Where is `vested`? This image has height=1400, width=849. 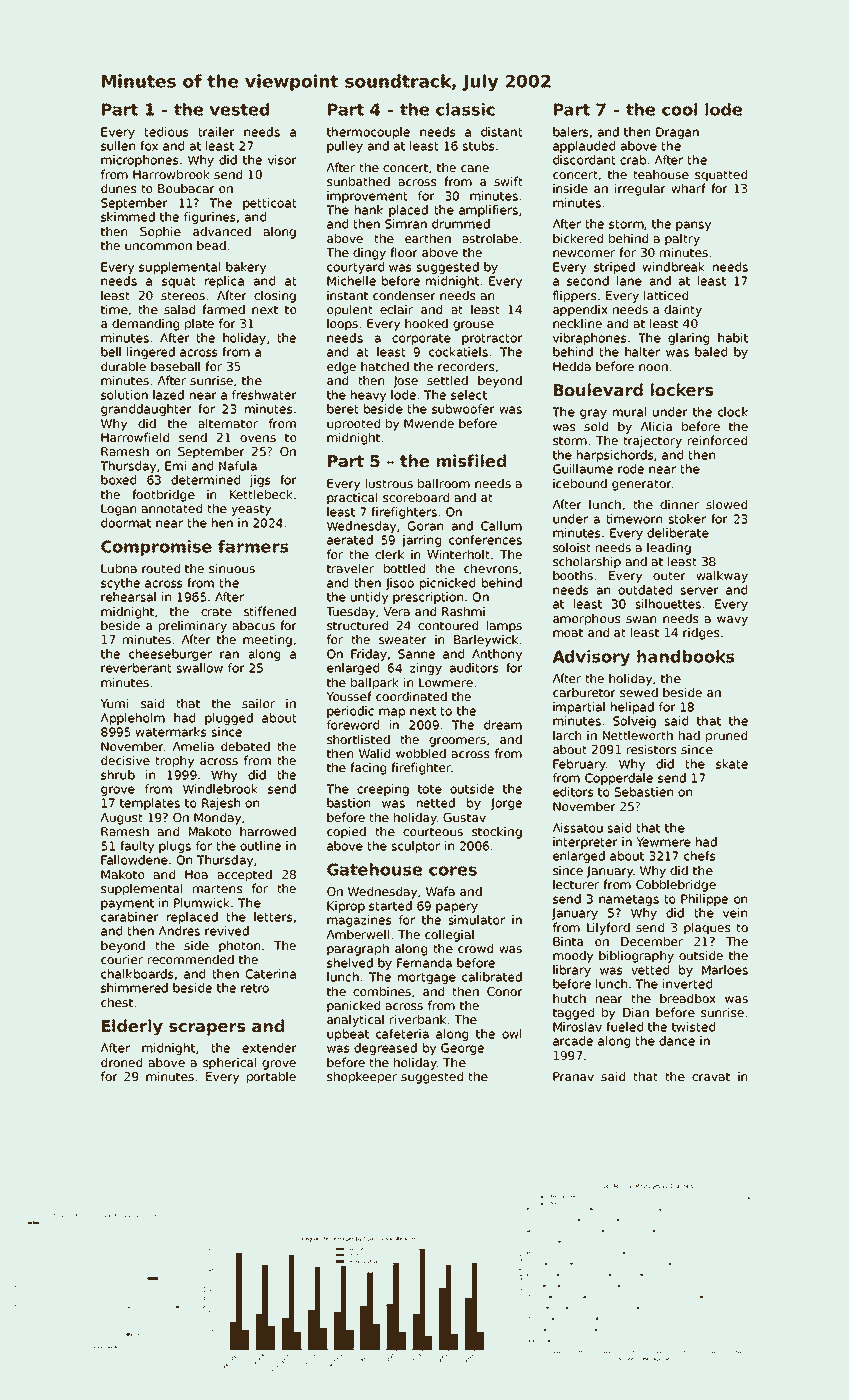
vested is located at coordinates (239, 109).
